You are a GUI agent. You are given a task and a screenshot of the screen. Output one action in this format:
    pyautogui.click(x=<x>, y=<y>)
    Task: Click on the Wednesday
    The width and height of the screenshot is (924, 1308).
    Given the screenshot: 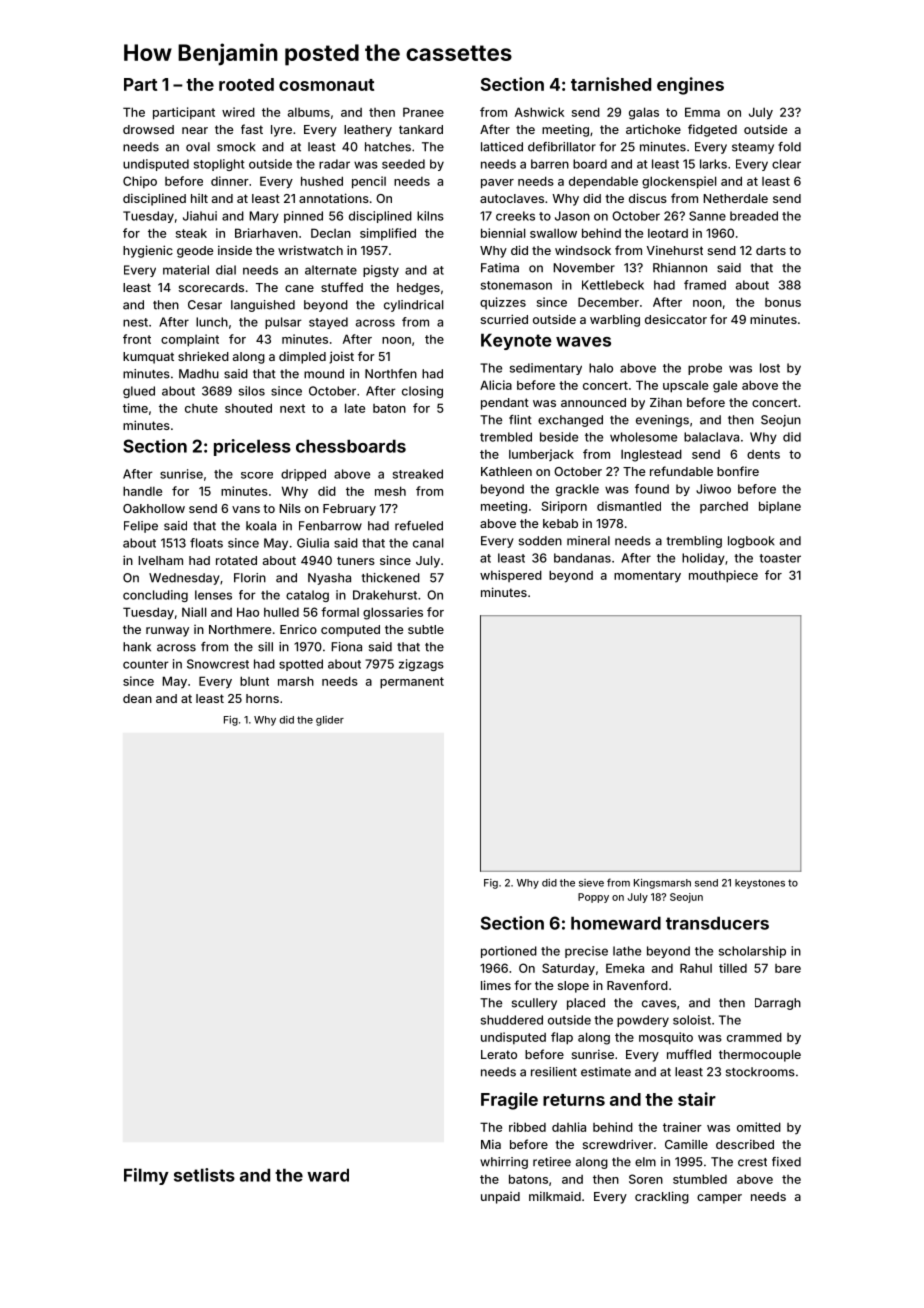 What is the action you would take?
    pyautogui.click(x=184, y=579)
